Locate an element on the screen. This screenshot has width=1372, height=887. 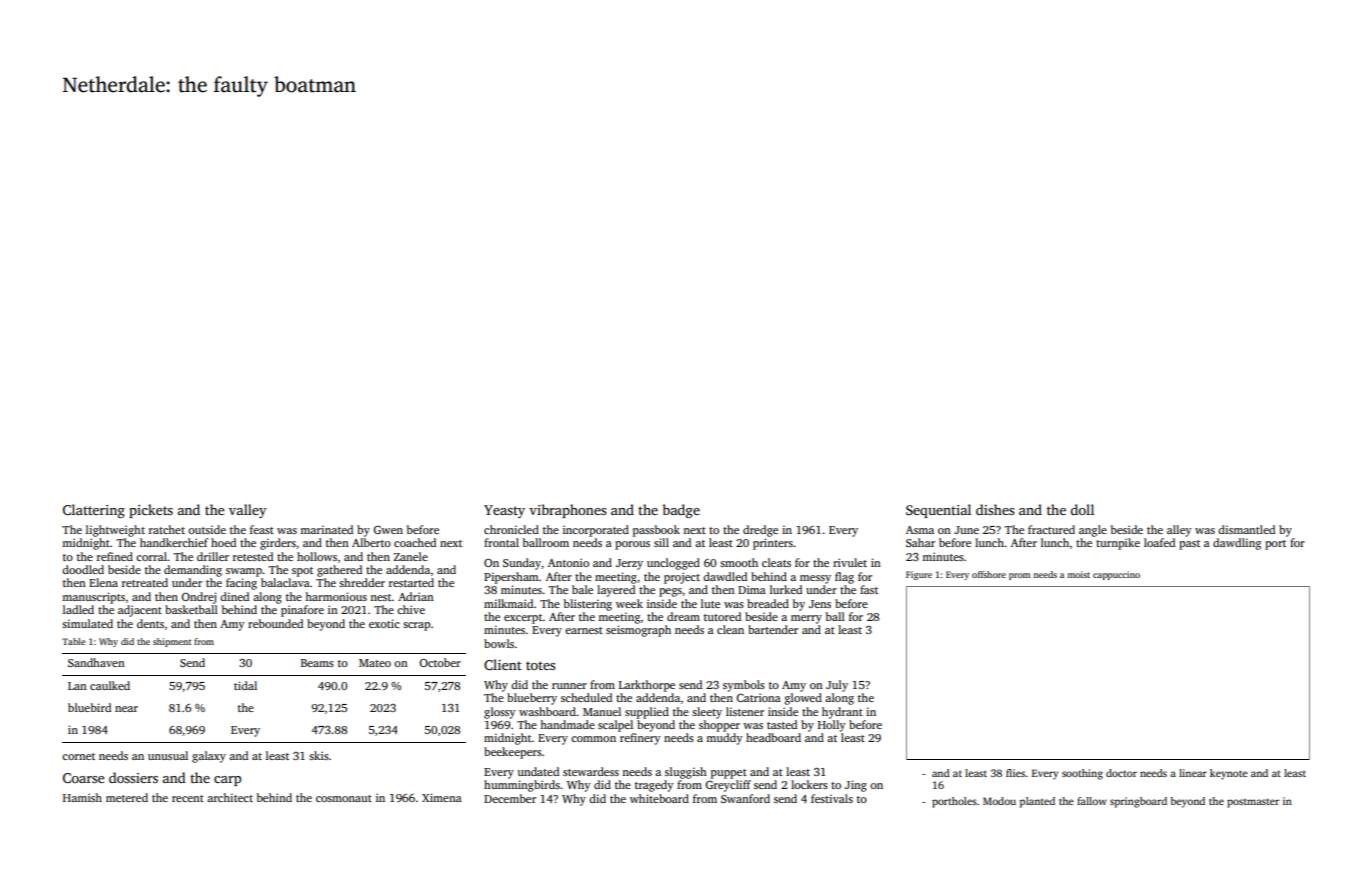
dossiers is located at coordinates (133, 777).
